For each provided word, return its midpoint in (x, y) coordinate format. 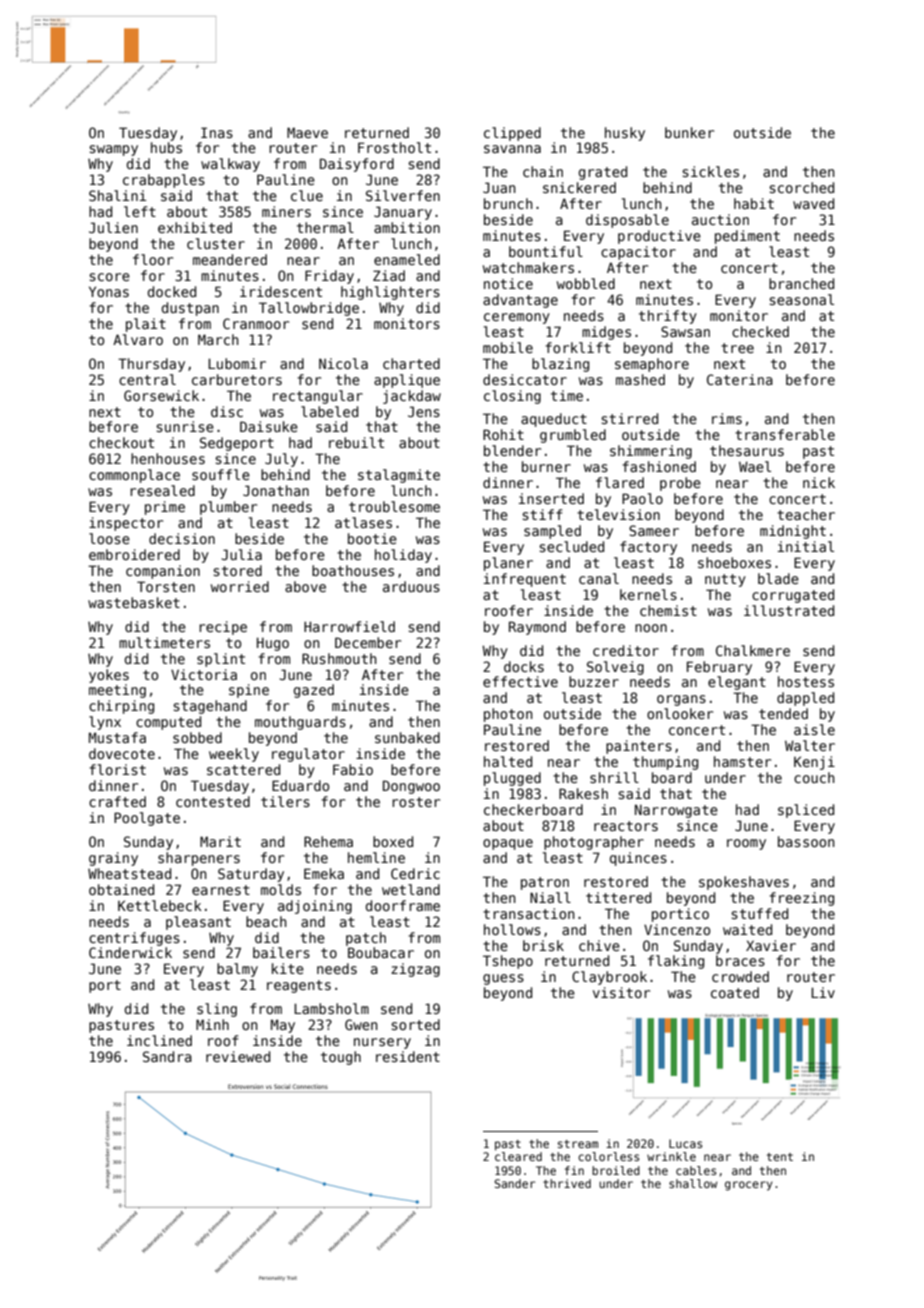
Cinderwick (130, 952)
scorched (801, 187)
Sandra (167, 1056)
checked (760, 331)
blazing (560, 365)
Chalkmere (753, 650)
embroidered (134, 554)
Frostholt (394, 147)
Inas (217, 132)
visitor (621, 992)
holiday (403, 556)
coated (735, 992)
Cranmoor (256, 323)
